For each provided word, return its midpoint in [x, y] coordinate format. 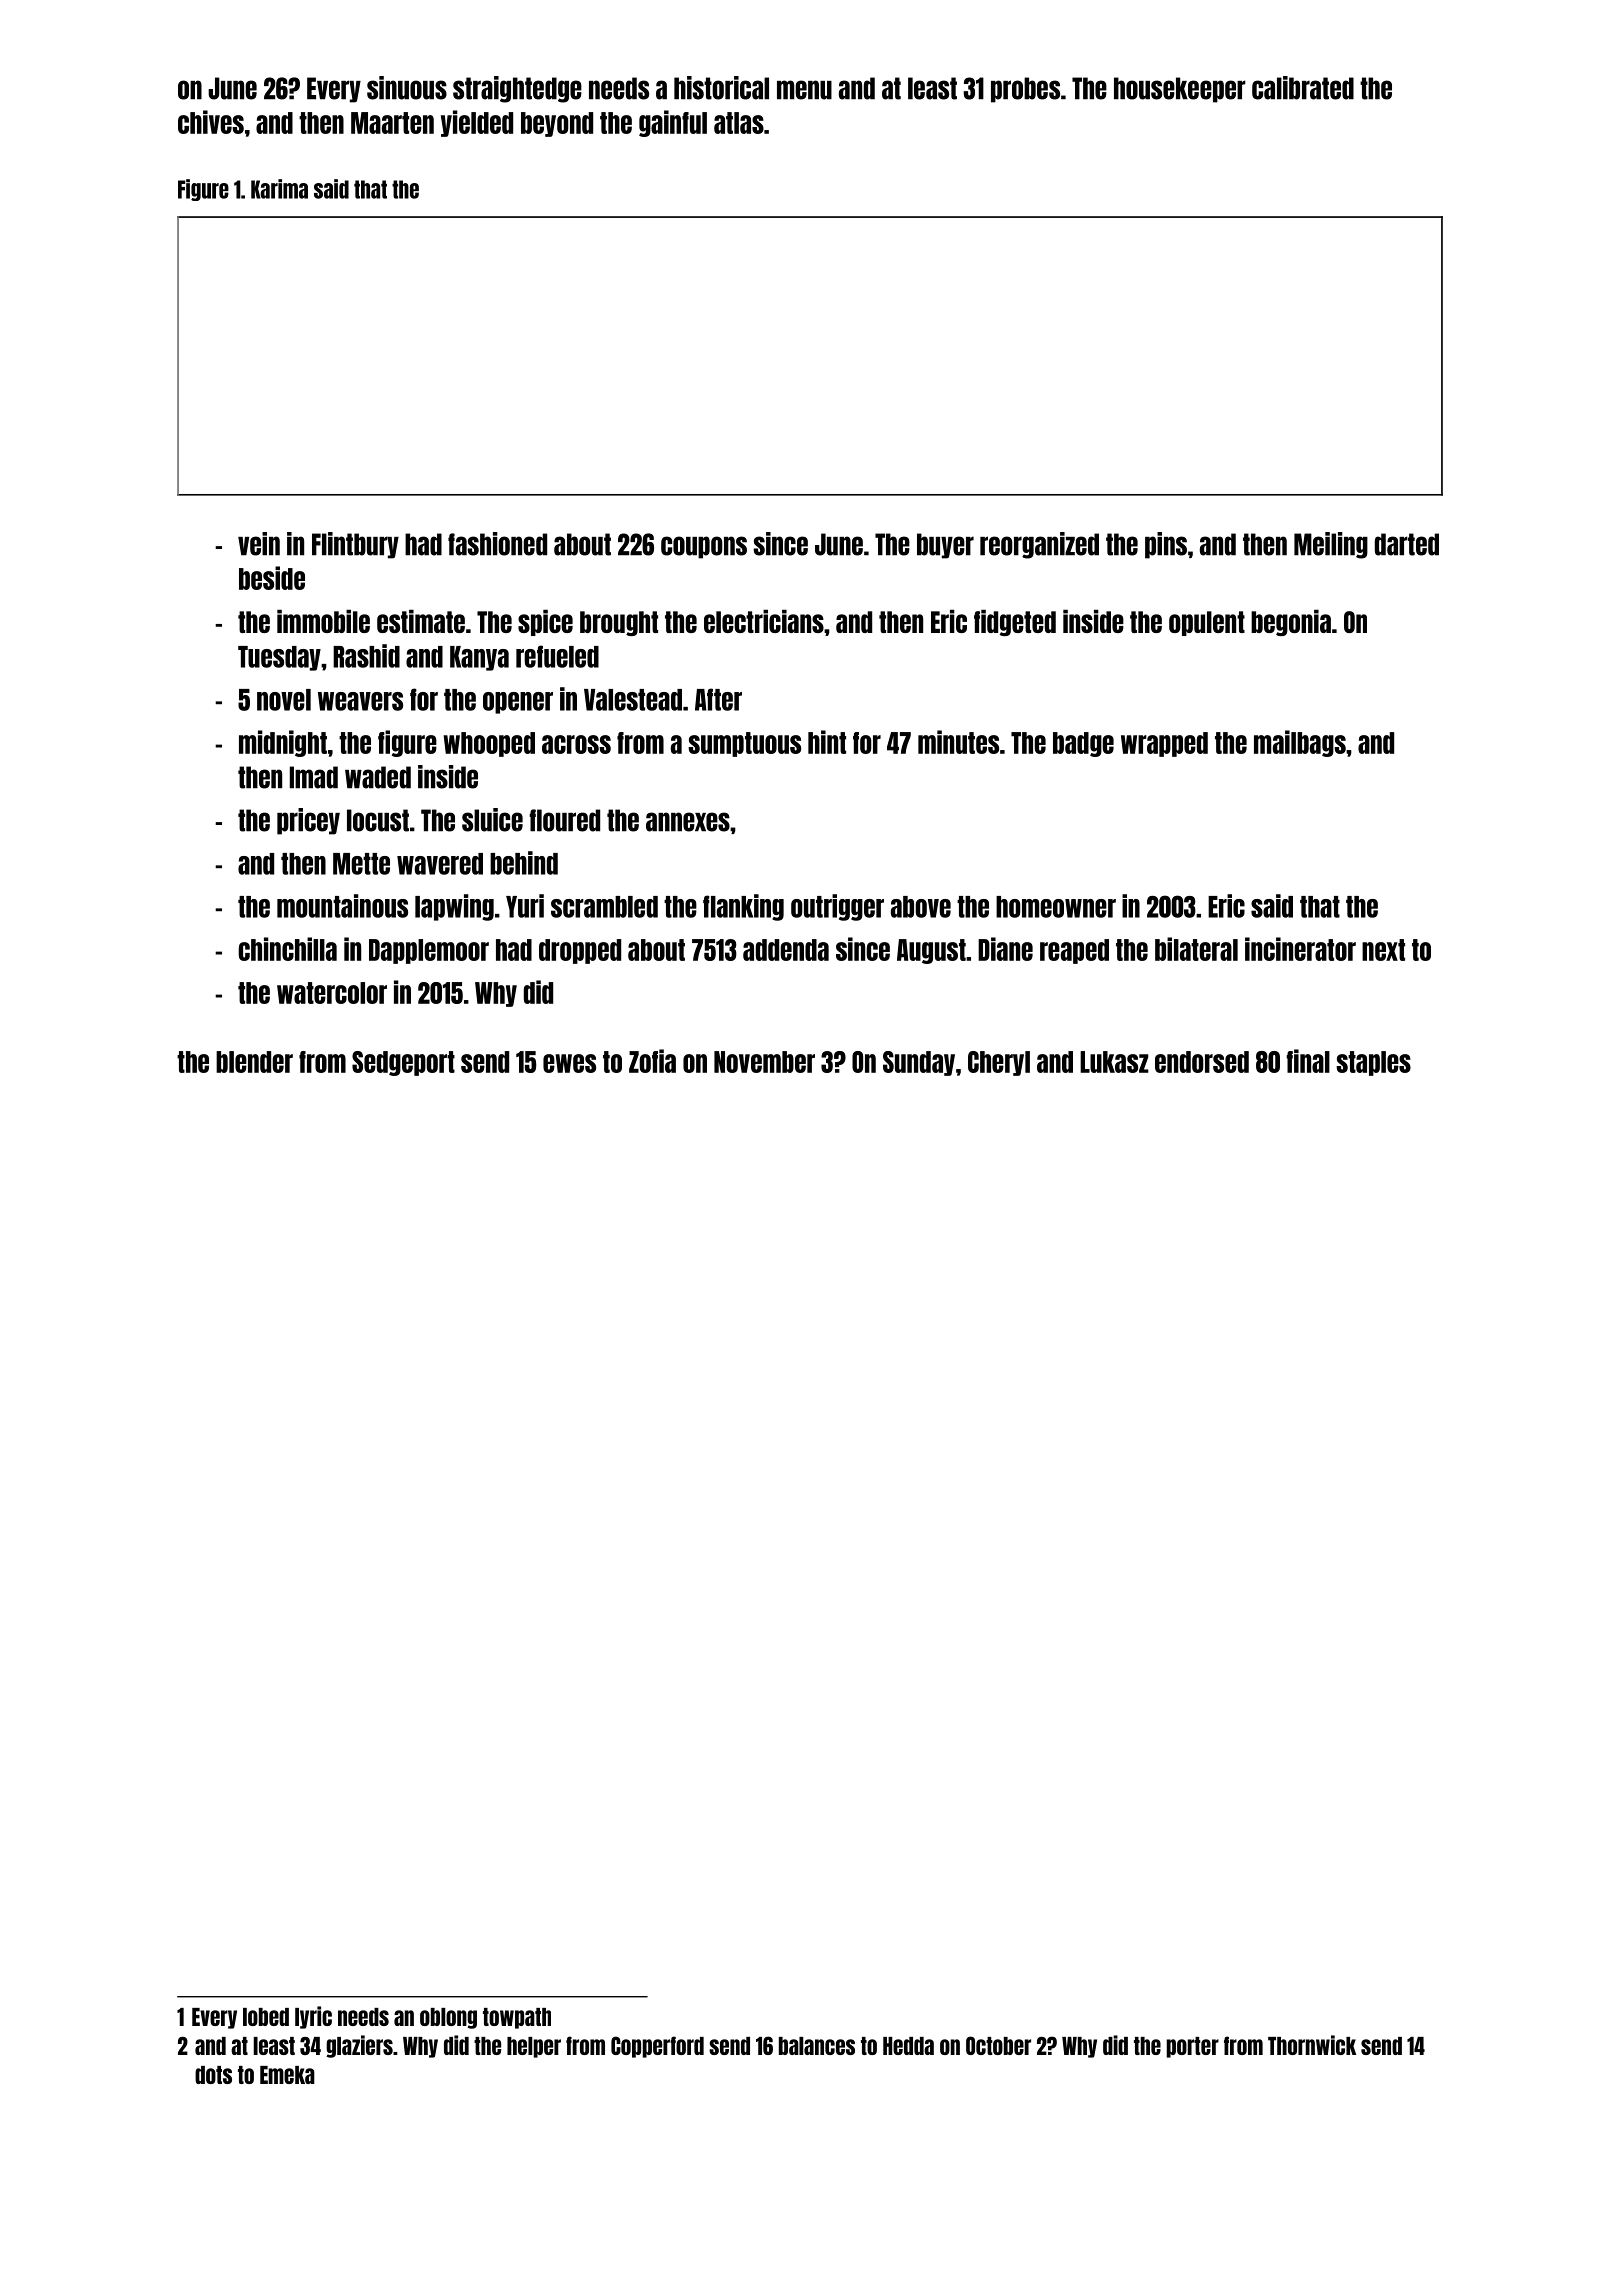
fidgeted [1015, 622]
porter [1192, 2047]
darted [1407, 544]
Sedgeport [403, 1063]
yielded [477, 123]
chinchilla [287, 949]
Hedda [908, 2046]
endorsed [1202, 1062]
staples [1373, 1063]
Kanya [479, 658]
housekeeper [1180, 90]
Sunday [919, 1063]
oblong [448, 2018]
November [764, 1062]
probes [1025, 90]
